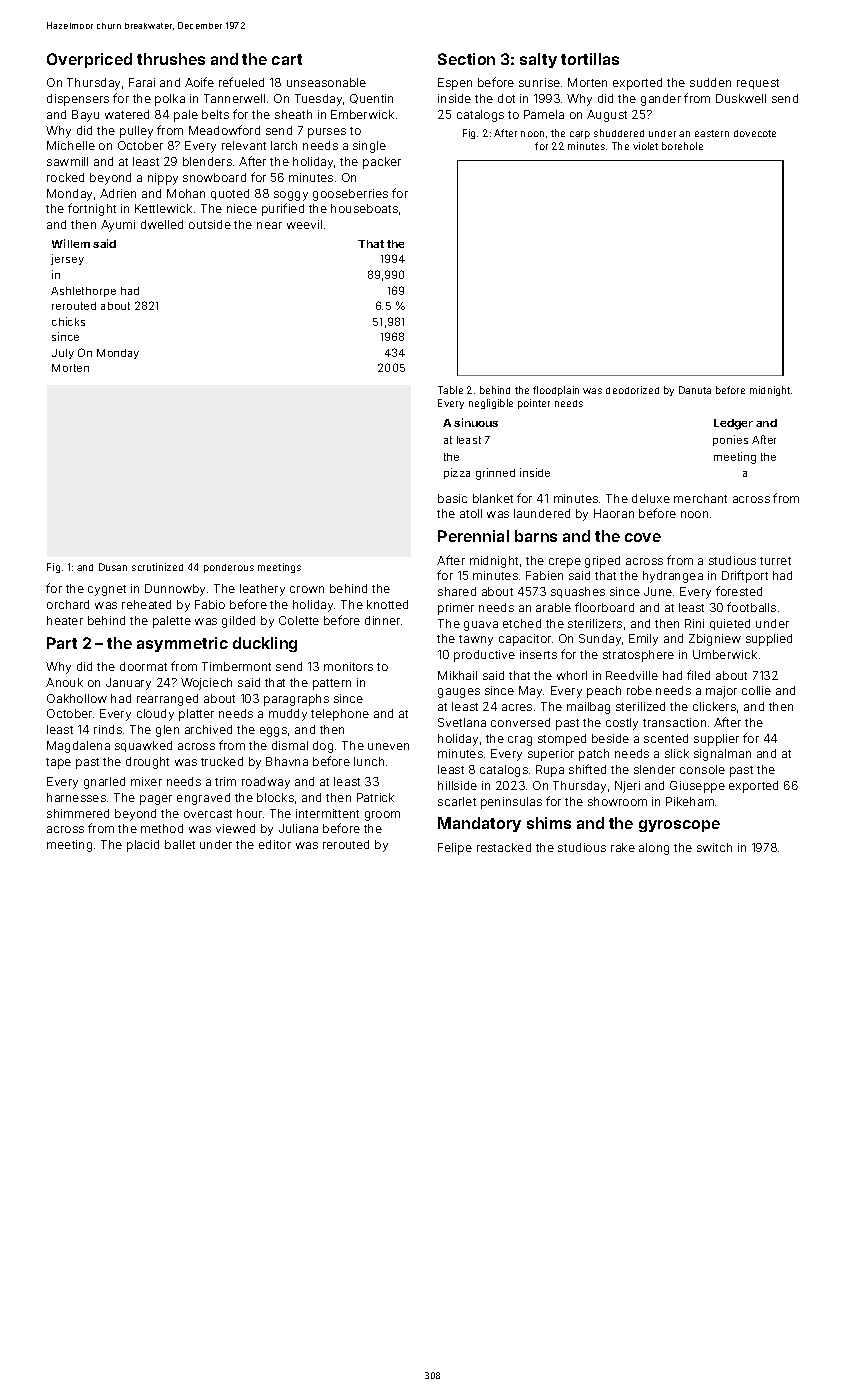 The height and width of the document is (1400, 849). I want to click on request, so click(758, 84).
